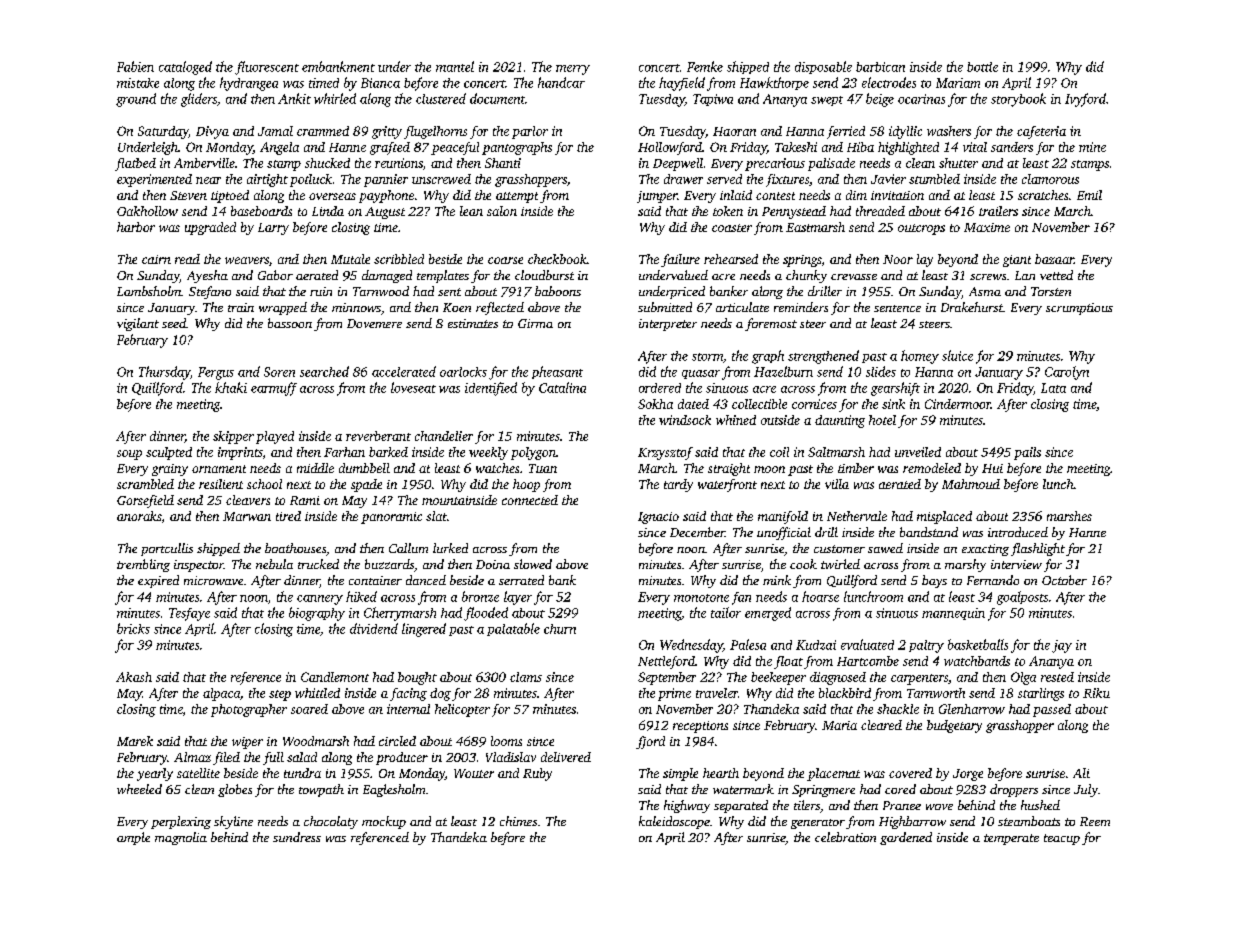 This image has width=1233, height=952. I want to click on wiper, so click(247, 743).
